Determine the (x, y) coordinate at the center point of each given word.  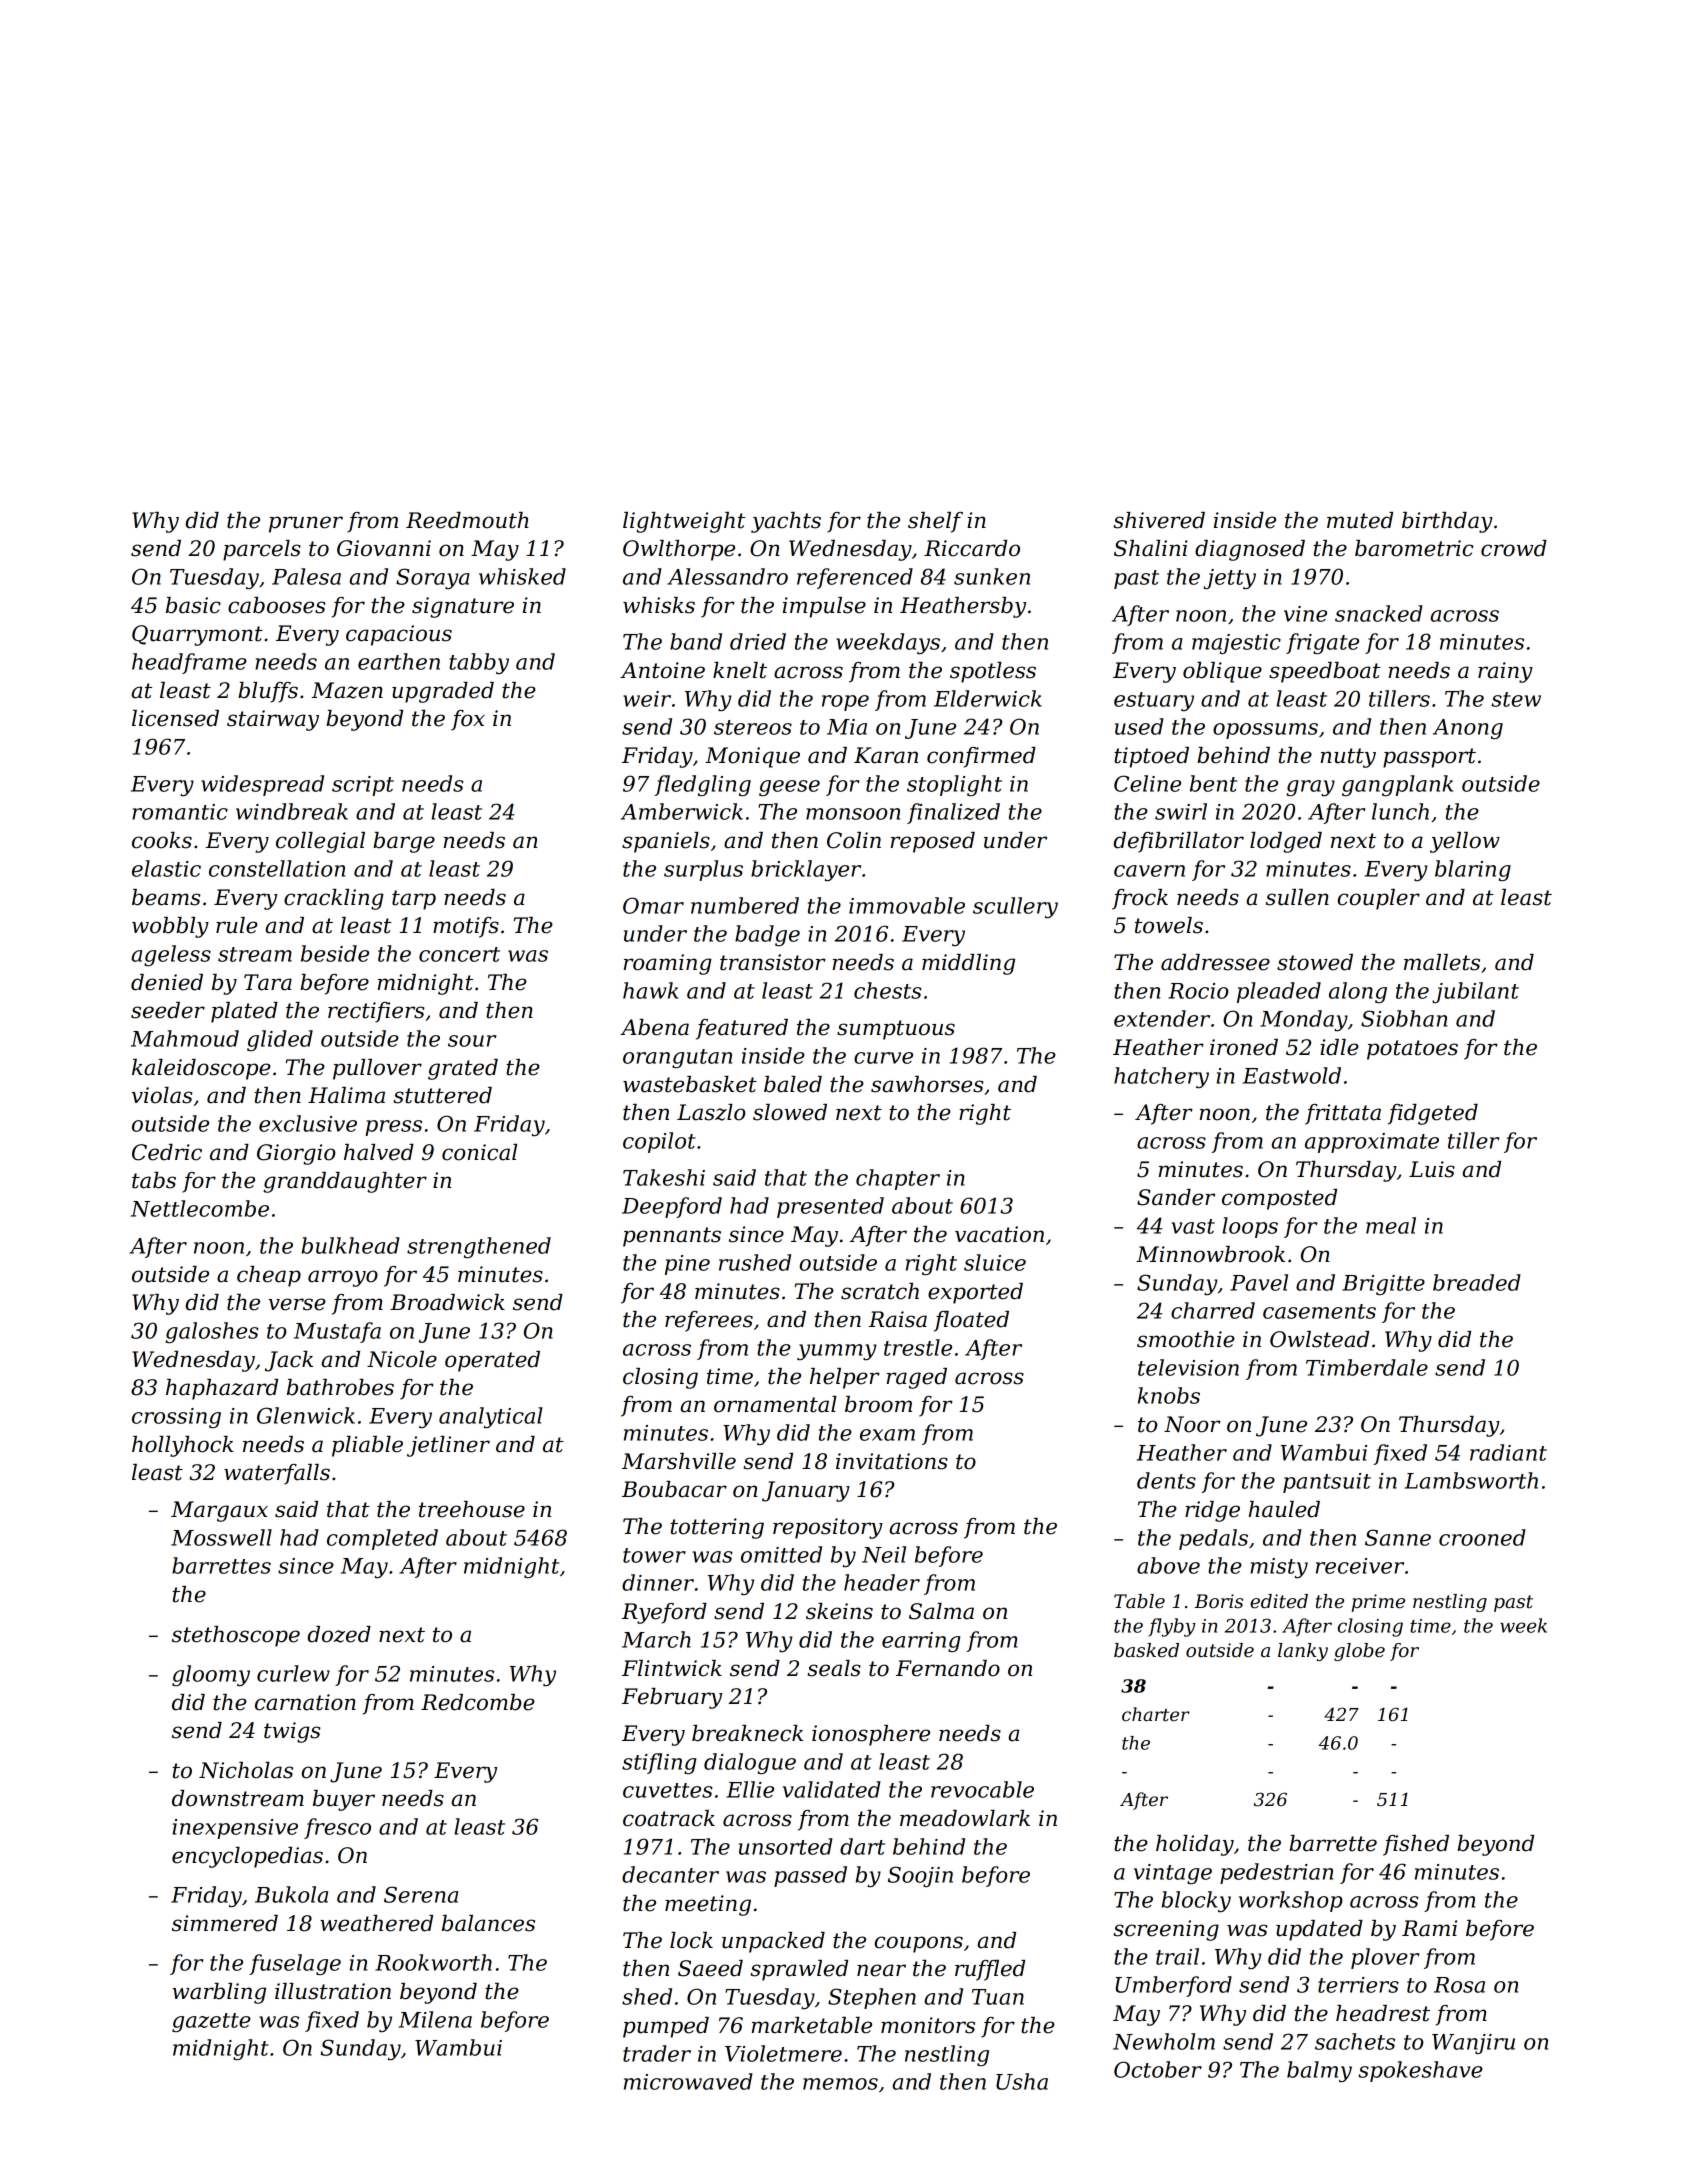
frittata (1343, 1114)
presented (830, 1207)
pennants (672, 1237)
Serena (421, 1894)
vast (1193, 1226)
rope (845, 703)
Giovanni (384, 548)
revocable (982, 1789)
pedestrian (1276, 1873)
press (393, 1128)
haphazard (222, 1389)
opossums (1265, 731)
